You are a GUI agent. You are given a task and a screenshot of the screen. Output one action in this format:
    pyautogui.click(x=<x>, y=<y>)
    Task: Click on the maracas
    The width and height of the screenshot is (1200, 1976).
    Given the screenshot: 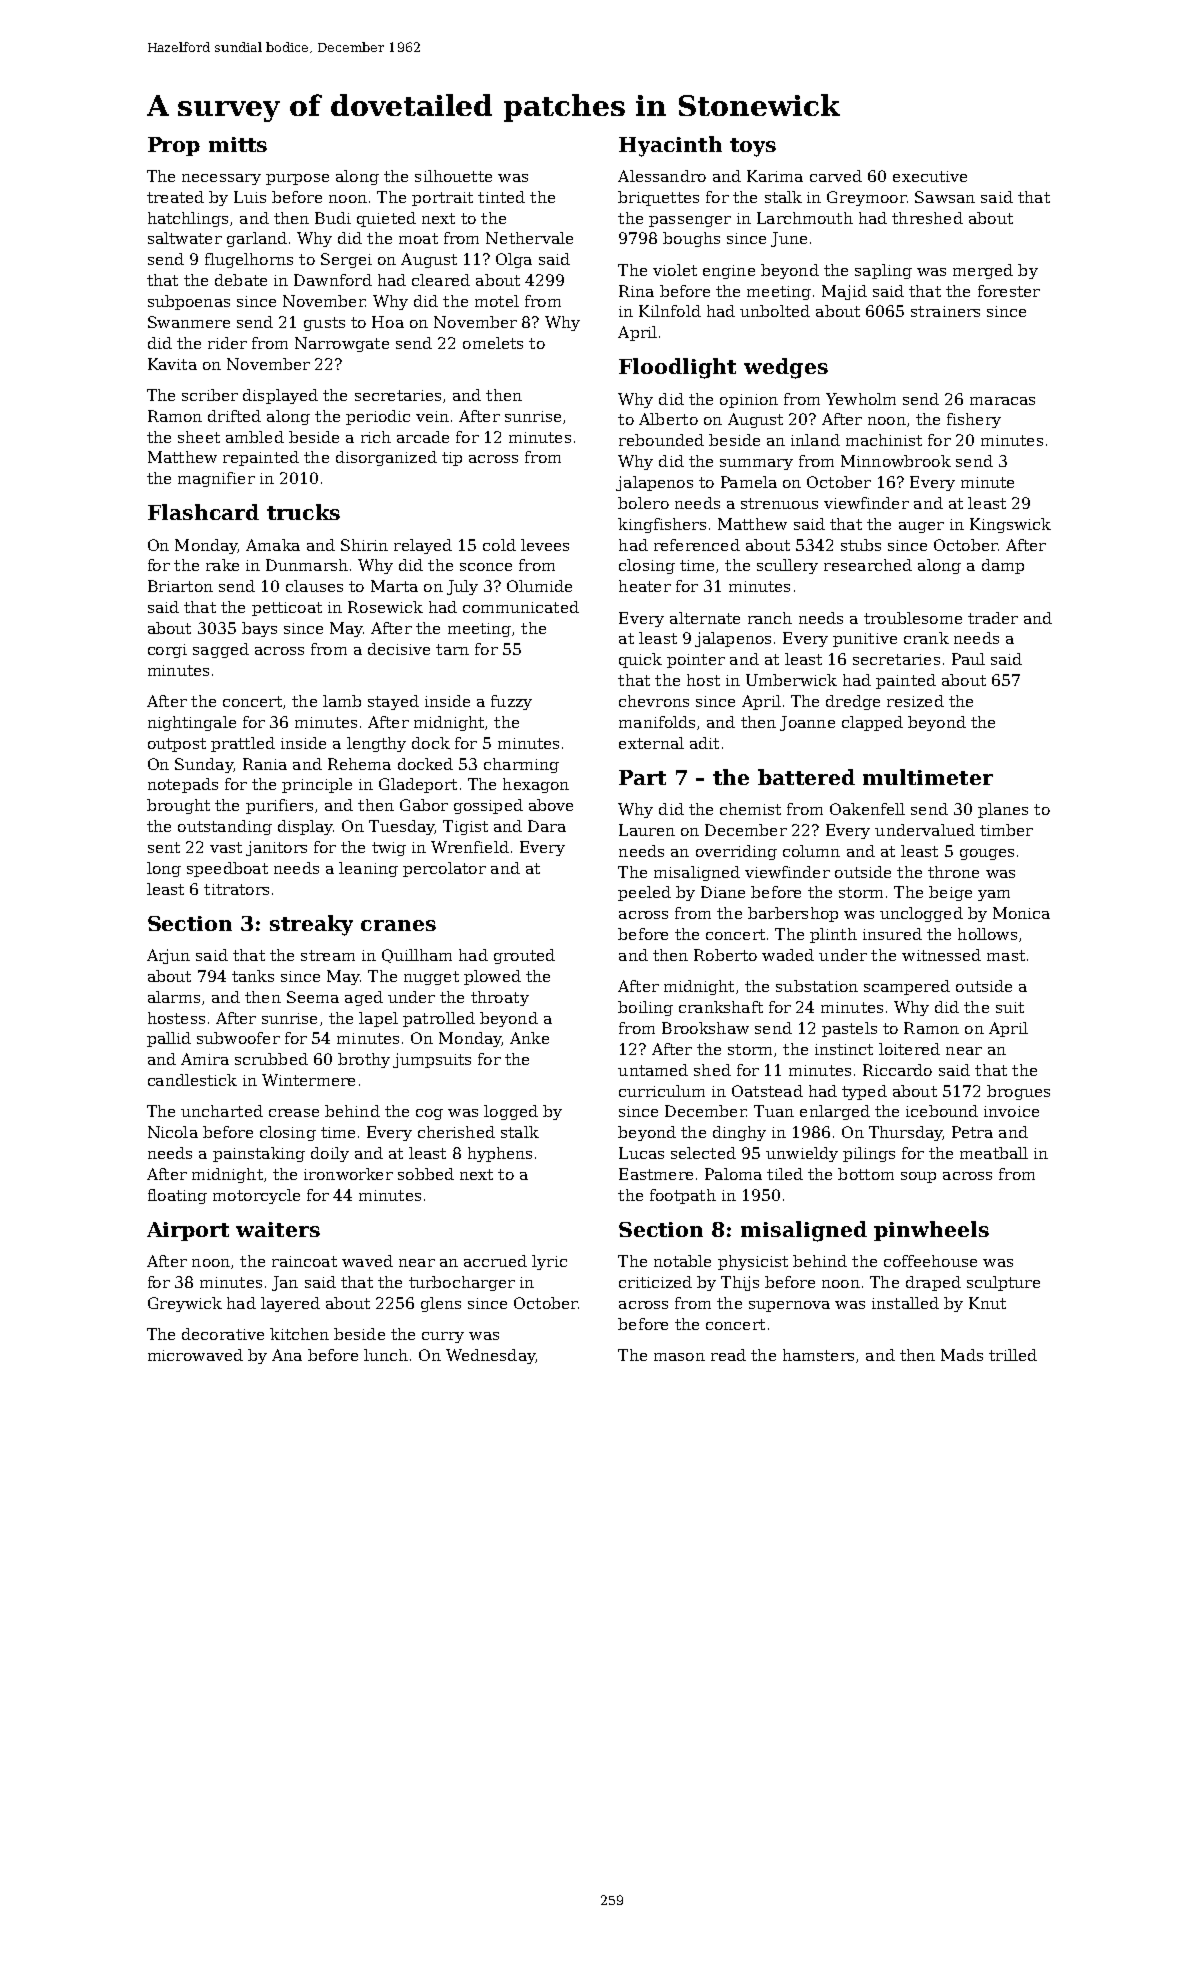 What is the action you would take?
    pyautogui.click(x=1002, y=401)
